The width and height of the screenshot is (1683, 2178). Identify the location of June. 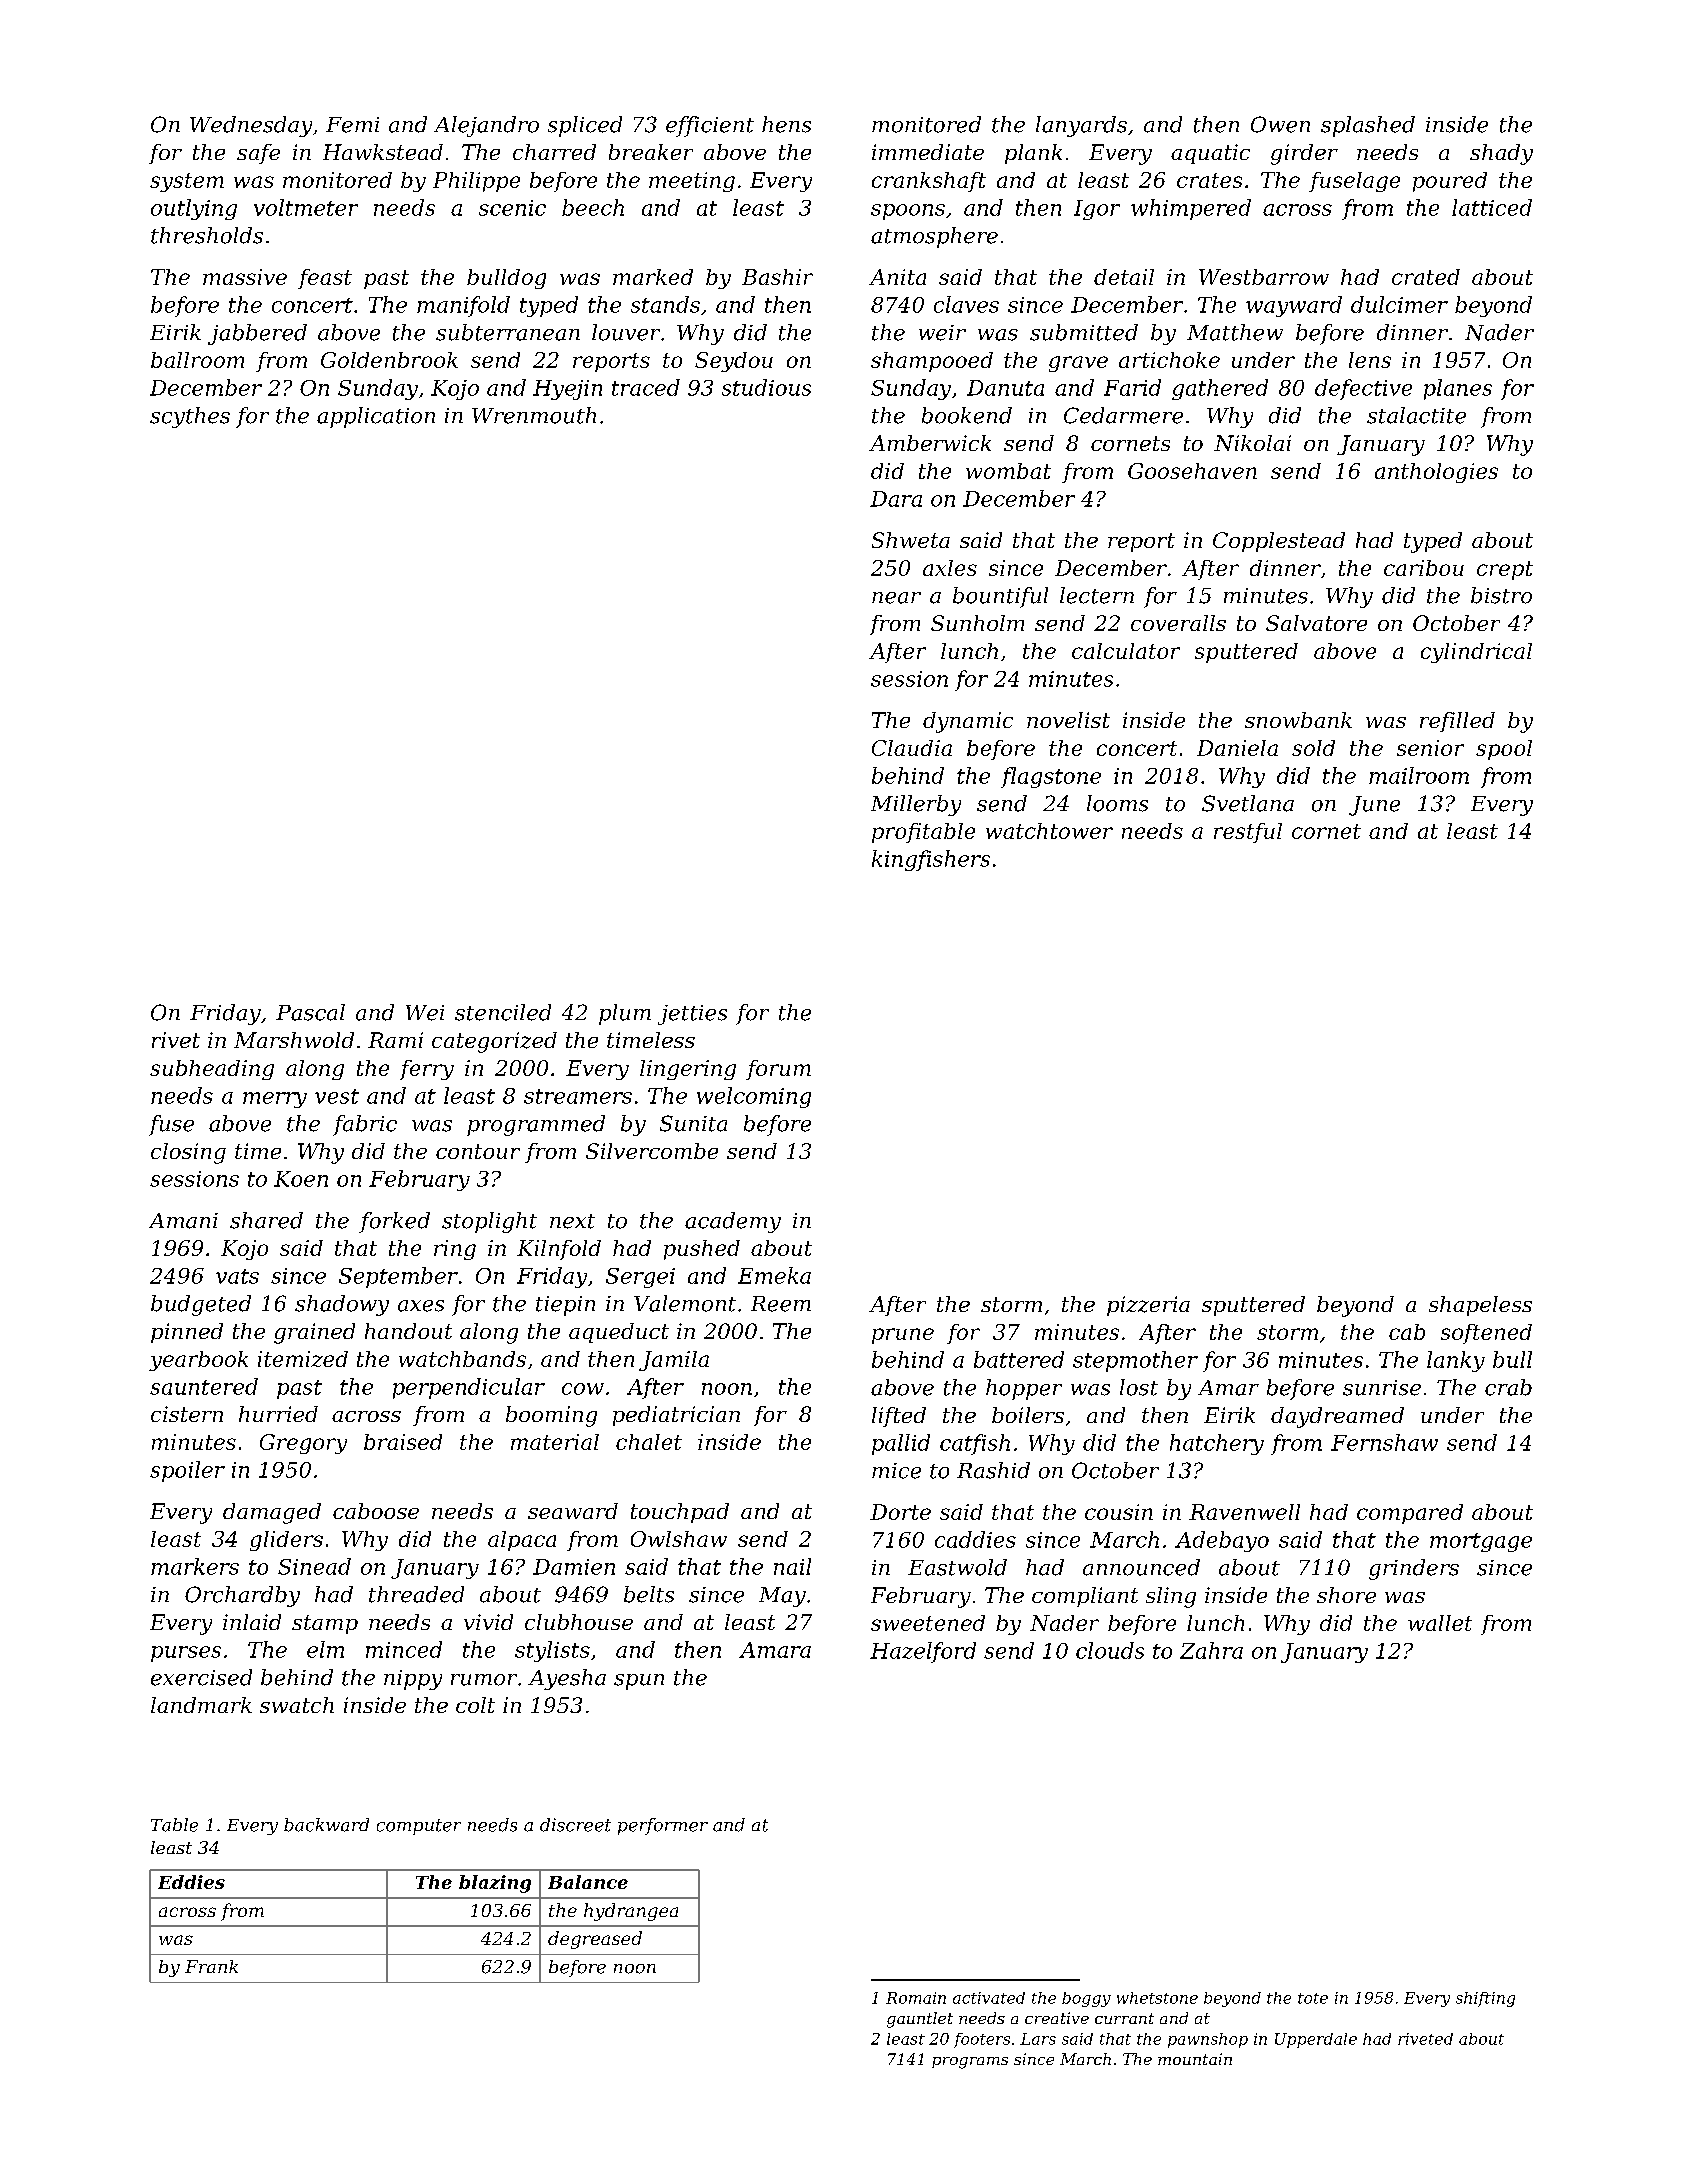
(1374, 806).
